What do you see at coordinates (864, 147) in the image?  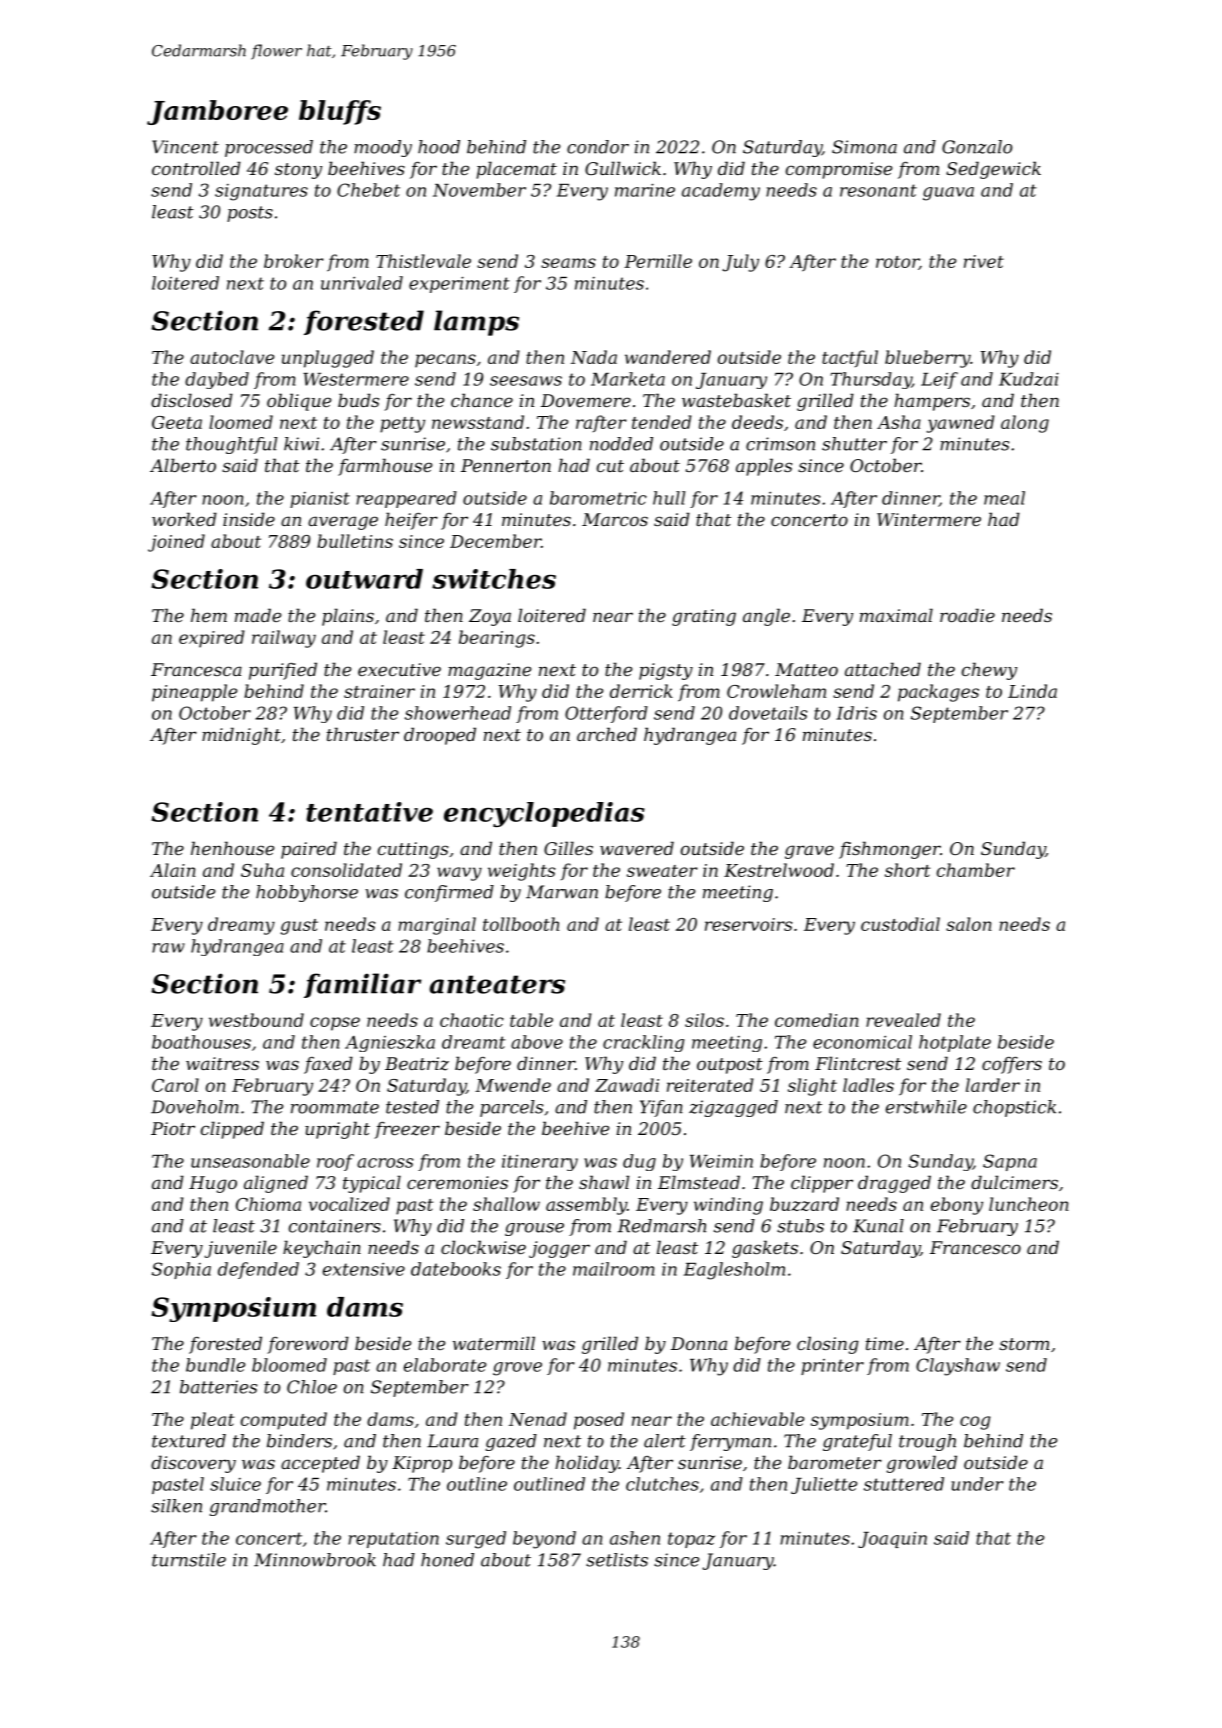 I see `Simona` at bounding box center [864, 147].
